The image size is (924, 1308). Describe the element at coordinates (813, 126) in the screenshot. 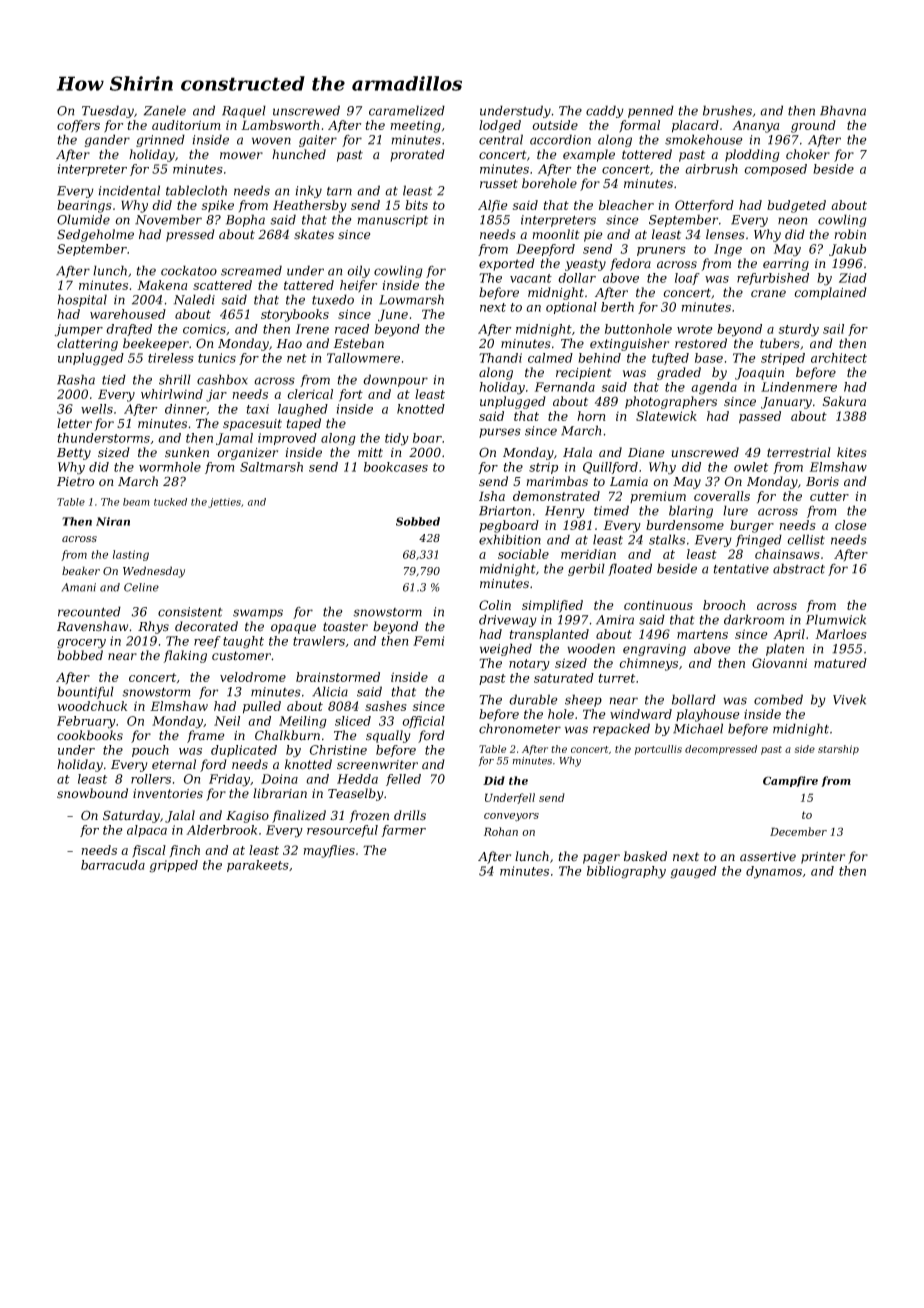

I see `ground` at that location.
